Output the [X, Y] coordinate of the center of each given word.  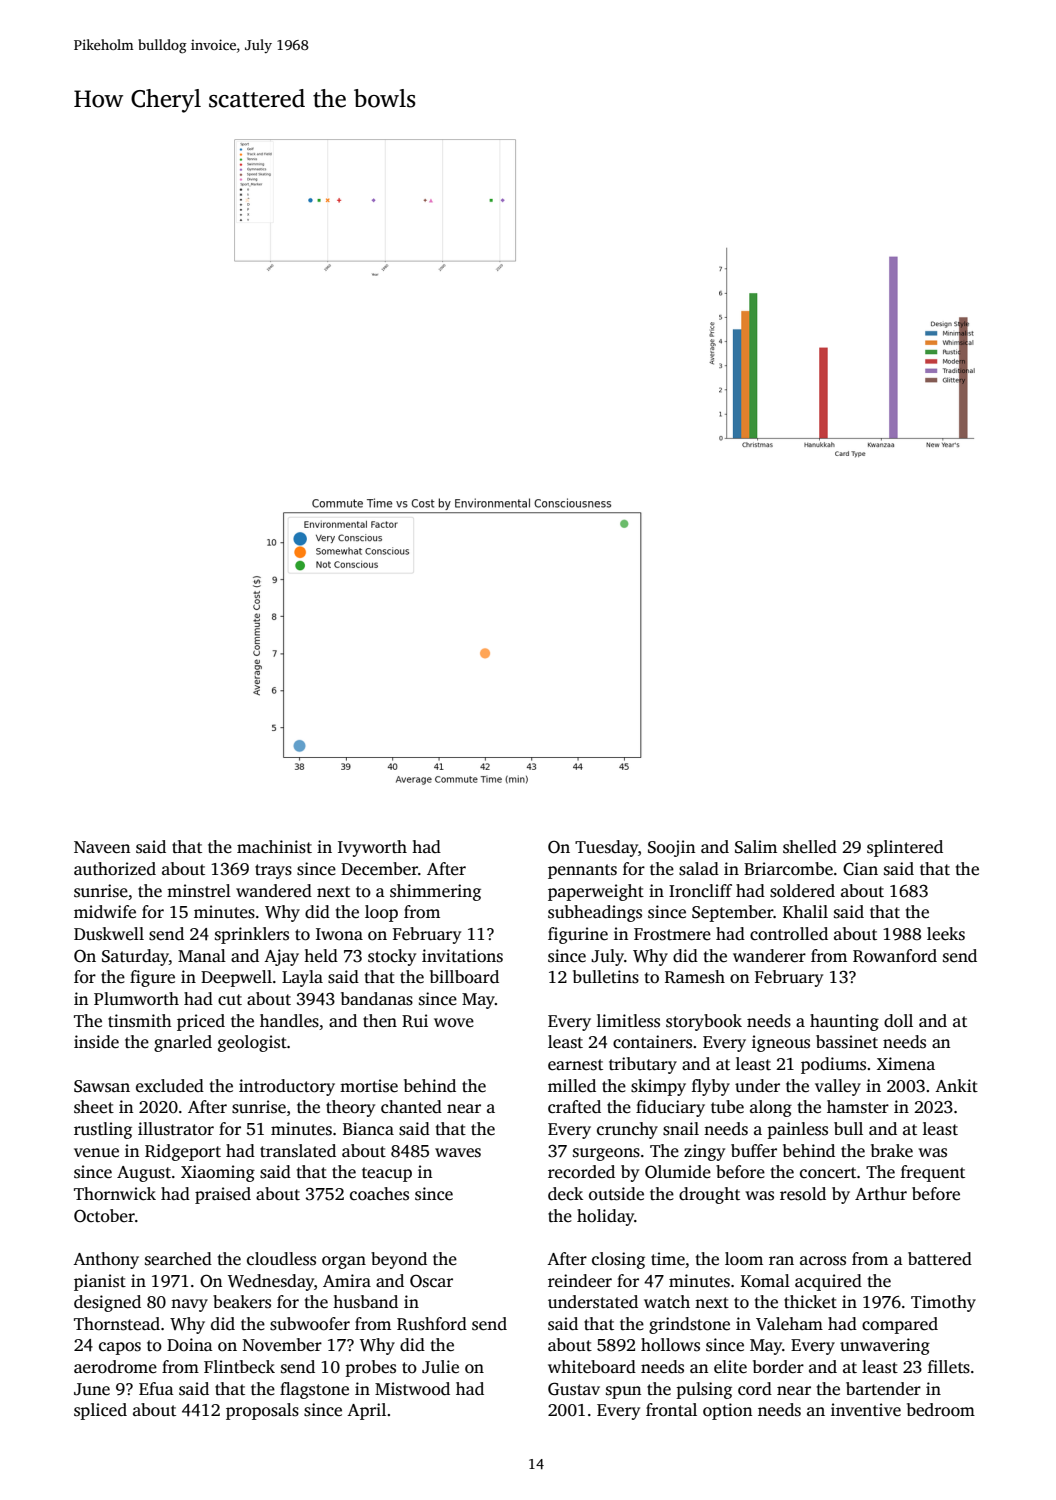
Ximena [906, 1064]
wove [454, 1023]
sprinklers [252, 935]
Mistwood [412, 1389]
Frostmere [672, 934]
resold [803, 1194]
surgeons [606, 1154]
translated [298, 1151]
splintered [905, 848]
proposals [262, 1411]
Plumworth [136, 999]
